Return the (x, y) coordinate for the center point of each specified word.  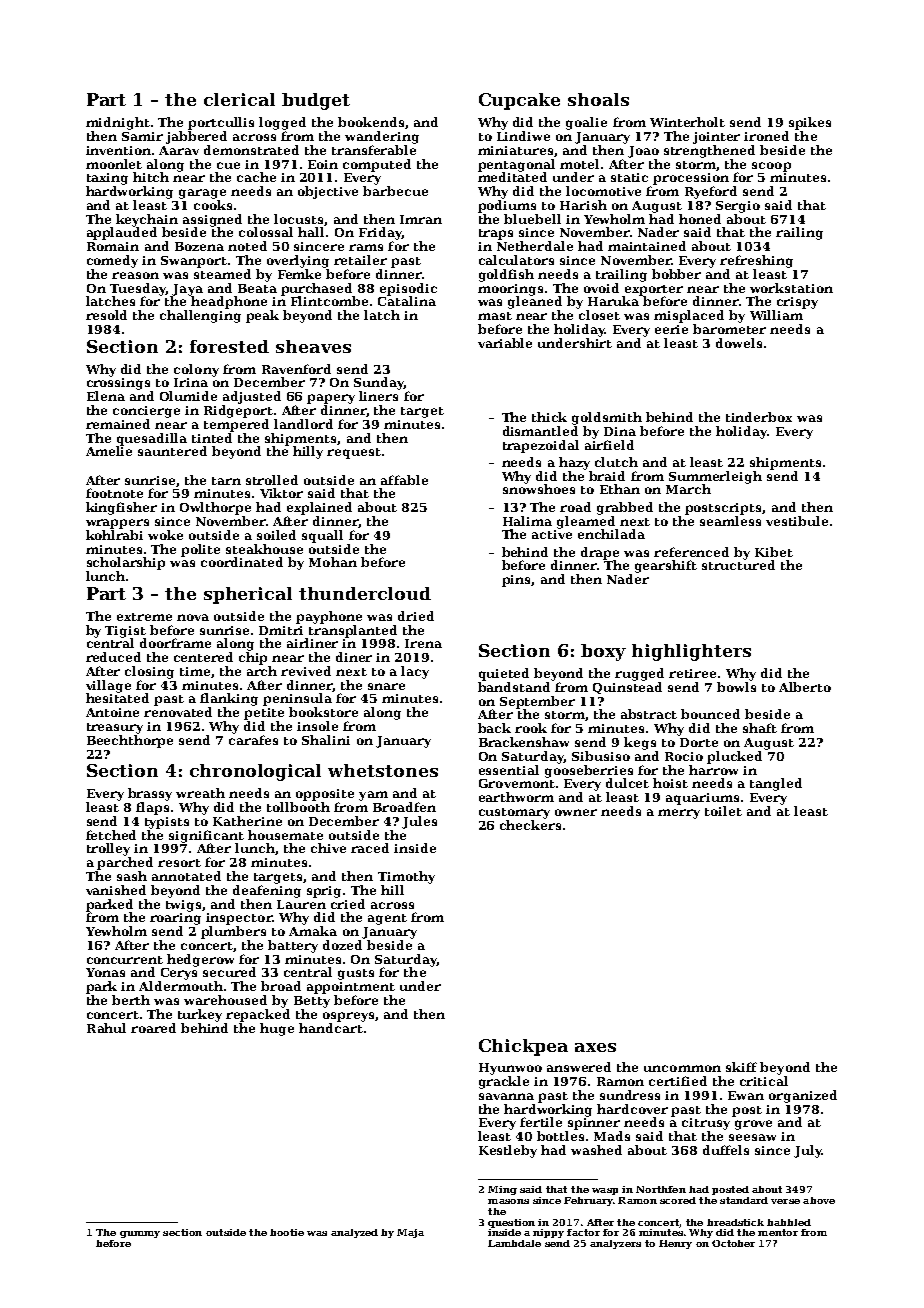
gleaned (535, 302)
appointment (351, 988)
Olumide (188, 396)
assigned (212, 220)
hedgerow (200, 960)
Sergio (738, 207)
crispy (797, 303)
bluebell (532, 219)
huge (277, 1029)
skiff (741, 1067)
